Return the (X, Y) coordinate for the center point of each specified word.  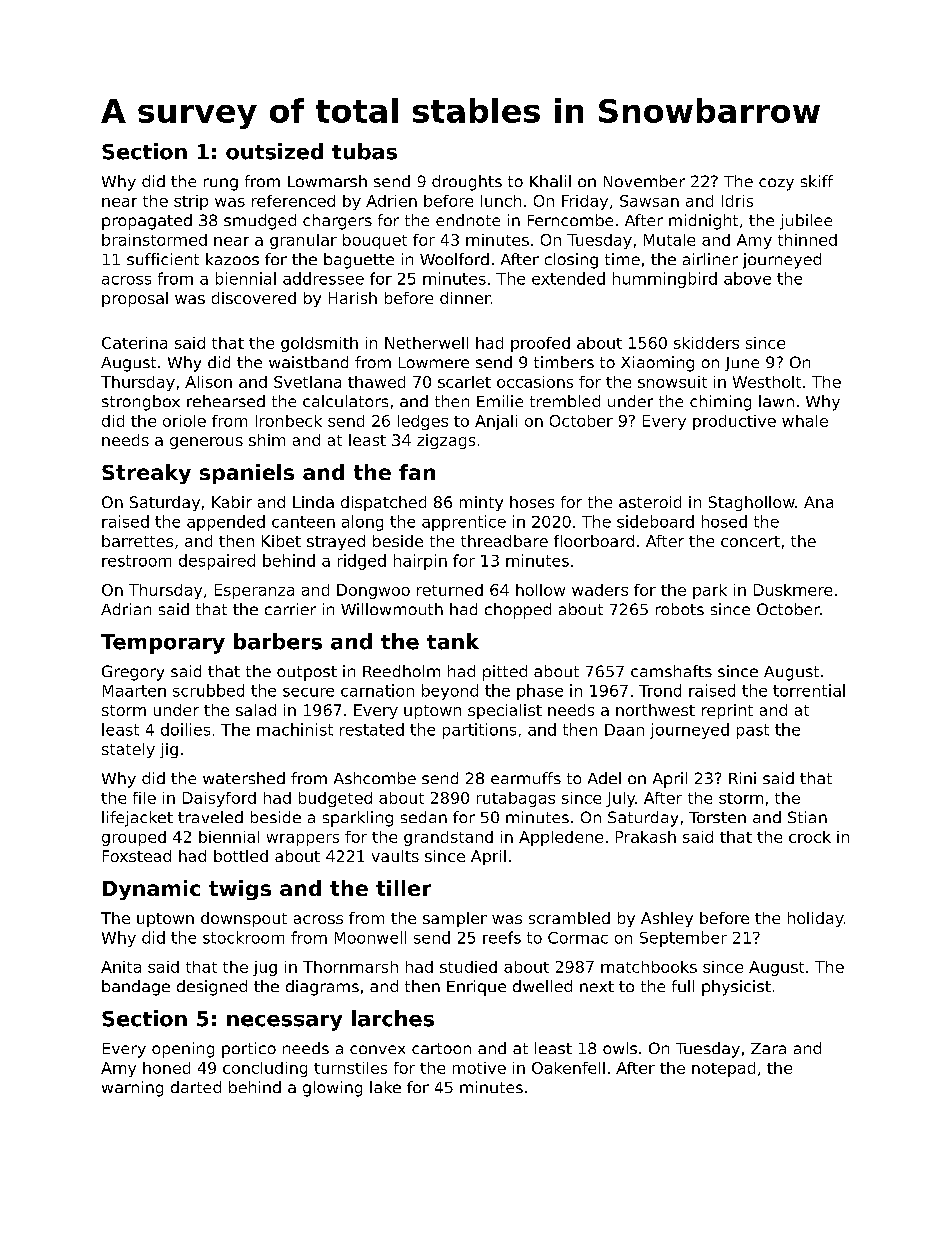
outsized (274, 151)
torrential (809, 690)
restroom (136, 561)
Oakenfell (568, 1068)
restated (372, 729)
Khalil (550, 181)
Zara (768, 1048)
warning (132, 1089)
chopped (518, 611)
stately (128, 750)
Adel (604, 778)
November (644, 181)
